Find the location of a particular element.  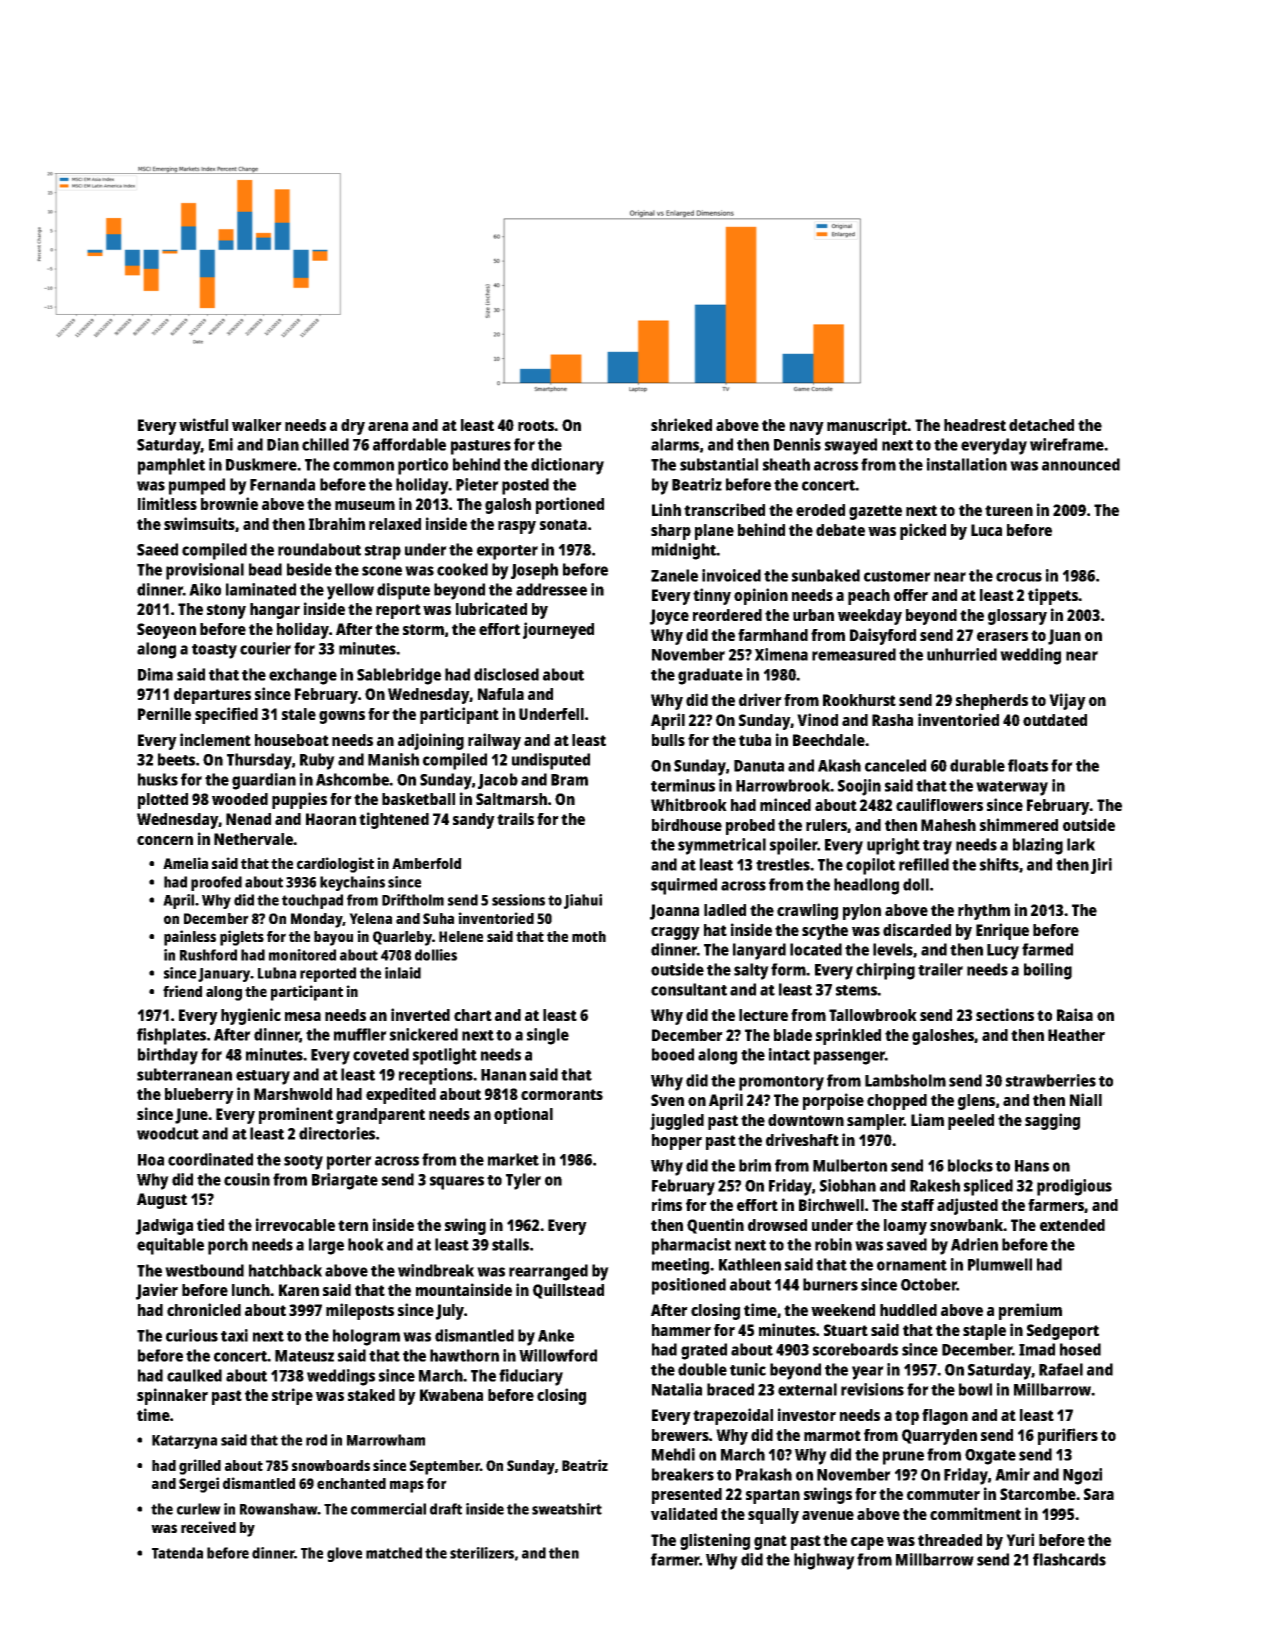

subterranean is located at coordinates (184, 1074).
